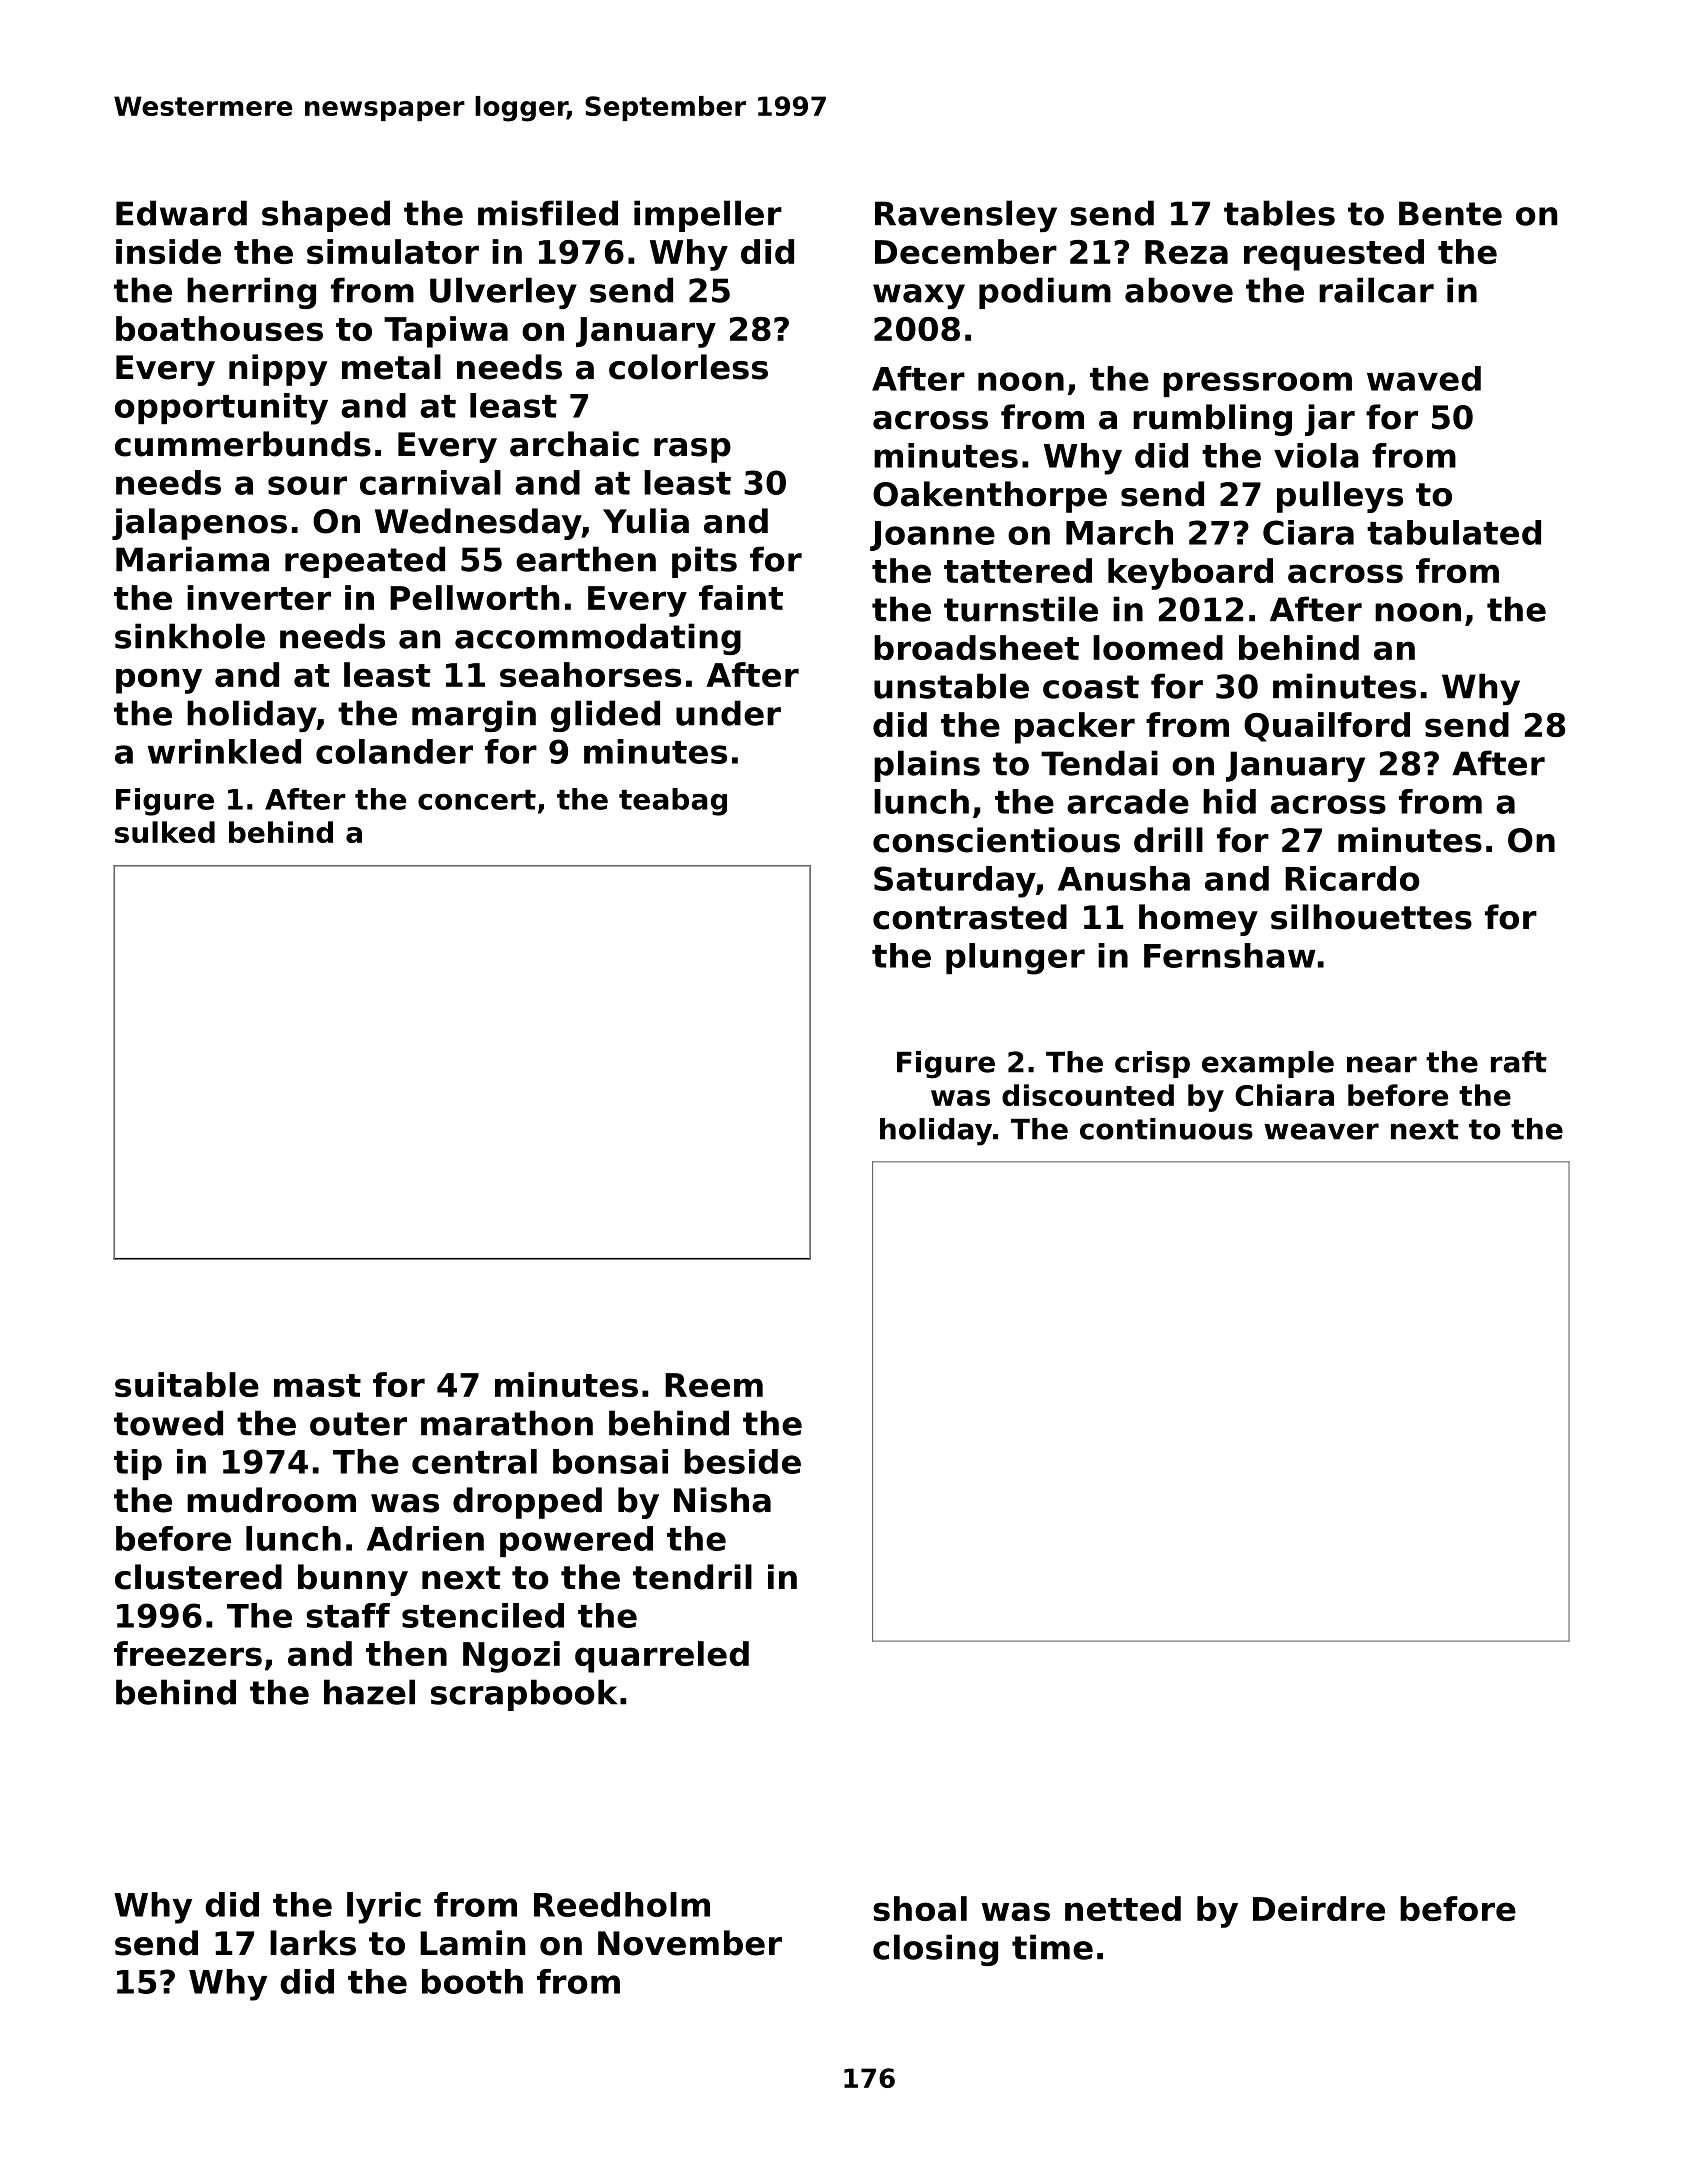  What do you see at coordinates (690, 1943) in the screenshot?
I see `November` at bounding box center [690, 1943].
